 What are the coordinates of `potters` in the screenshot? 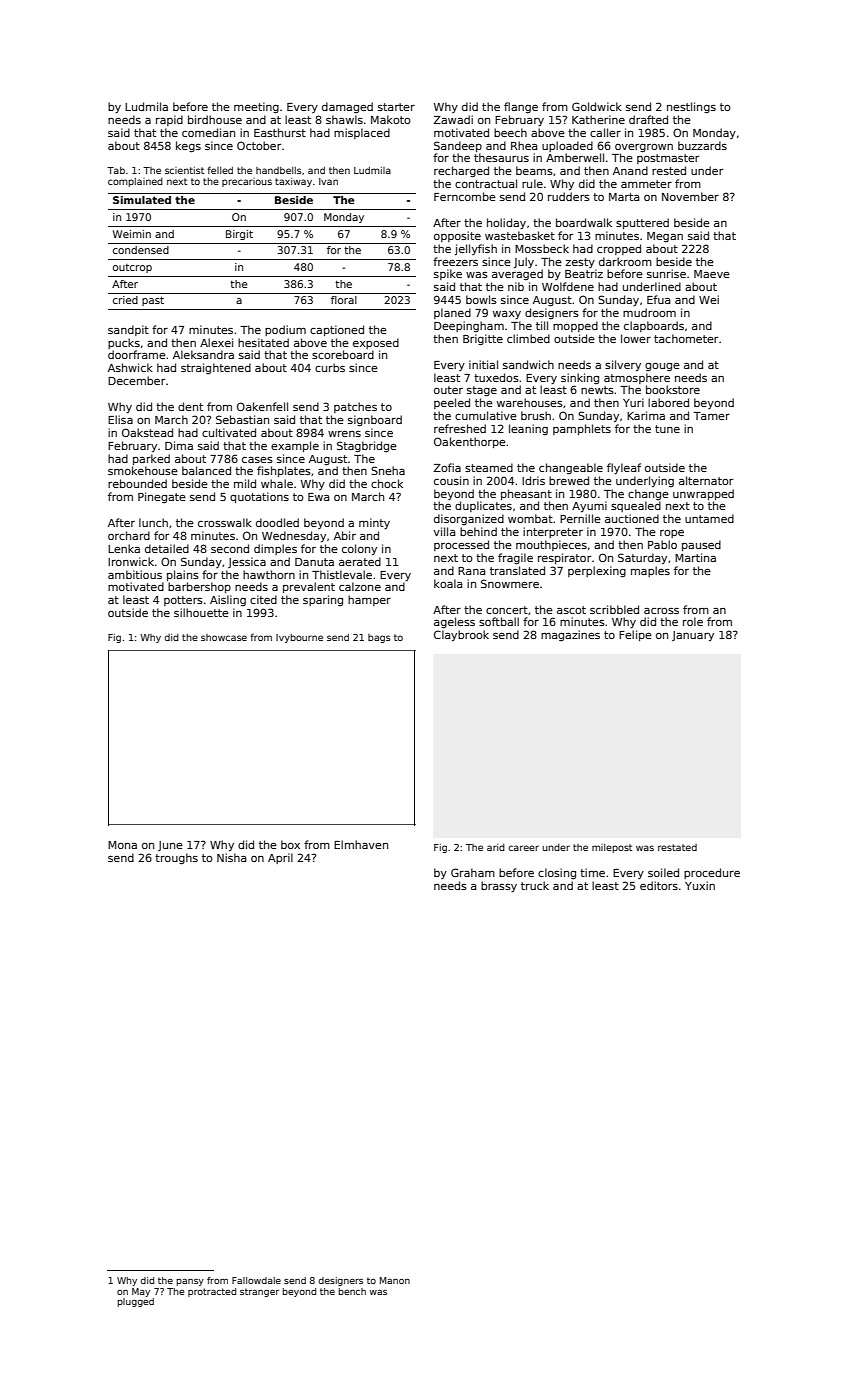 It's located at (183, 601).
